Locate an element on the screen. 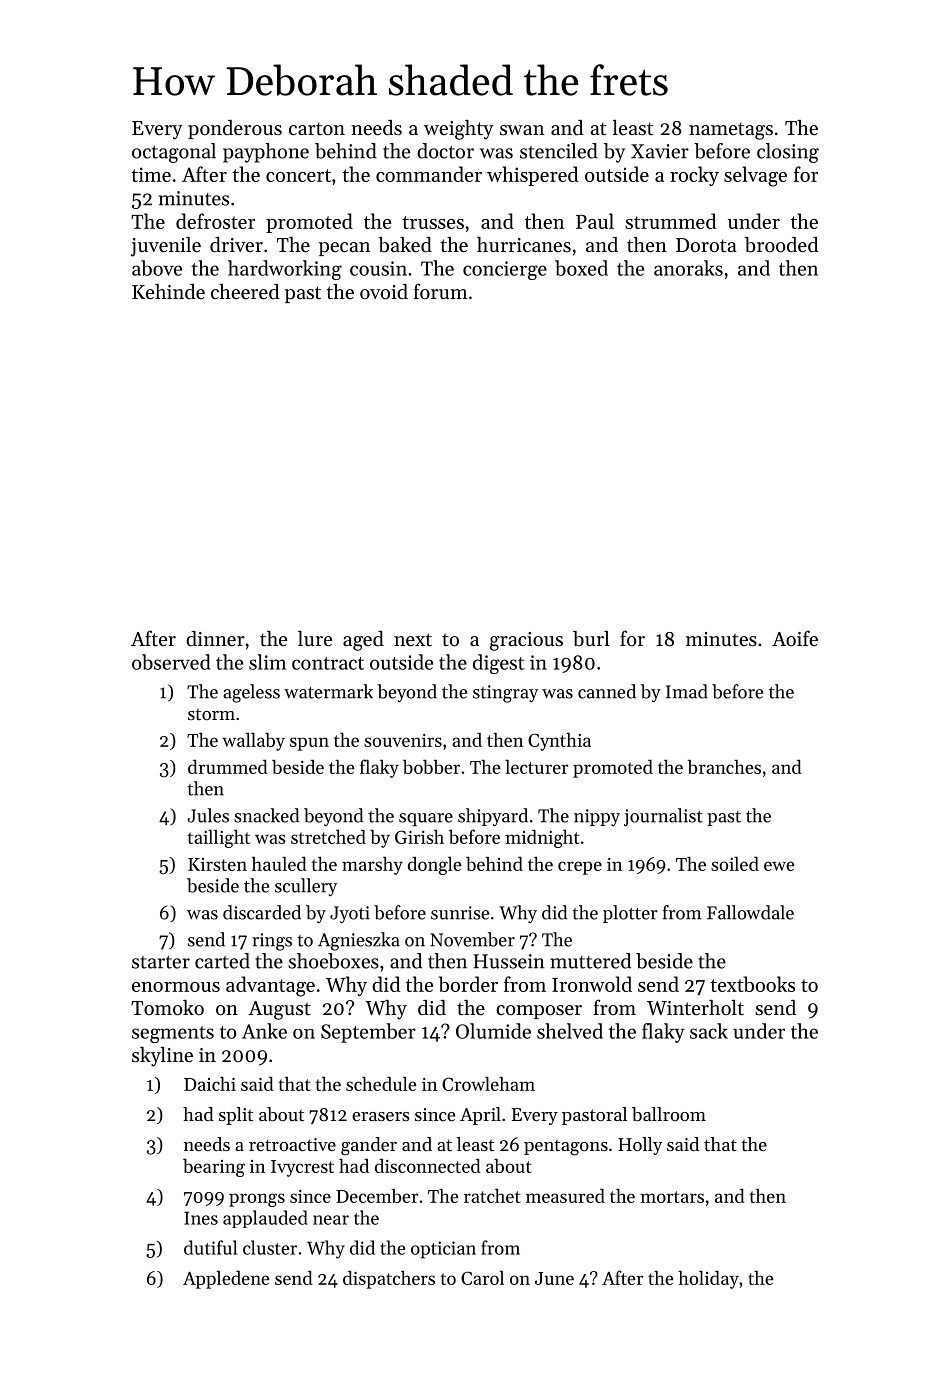 Image resolution: width=950 pixels, height=1376 pixels. next is located at coordinates (413, 640).
